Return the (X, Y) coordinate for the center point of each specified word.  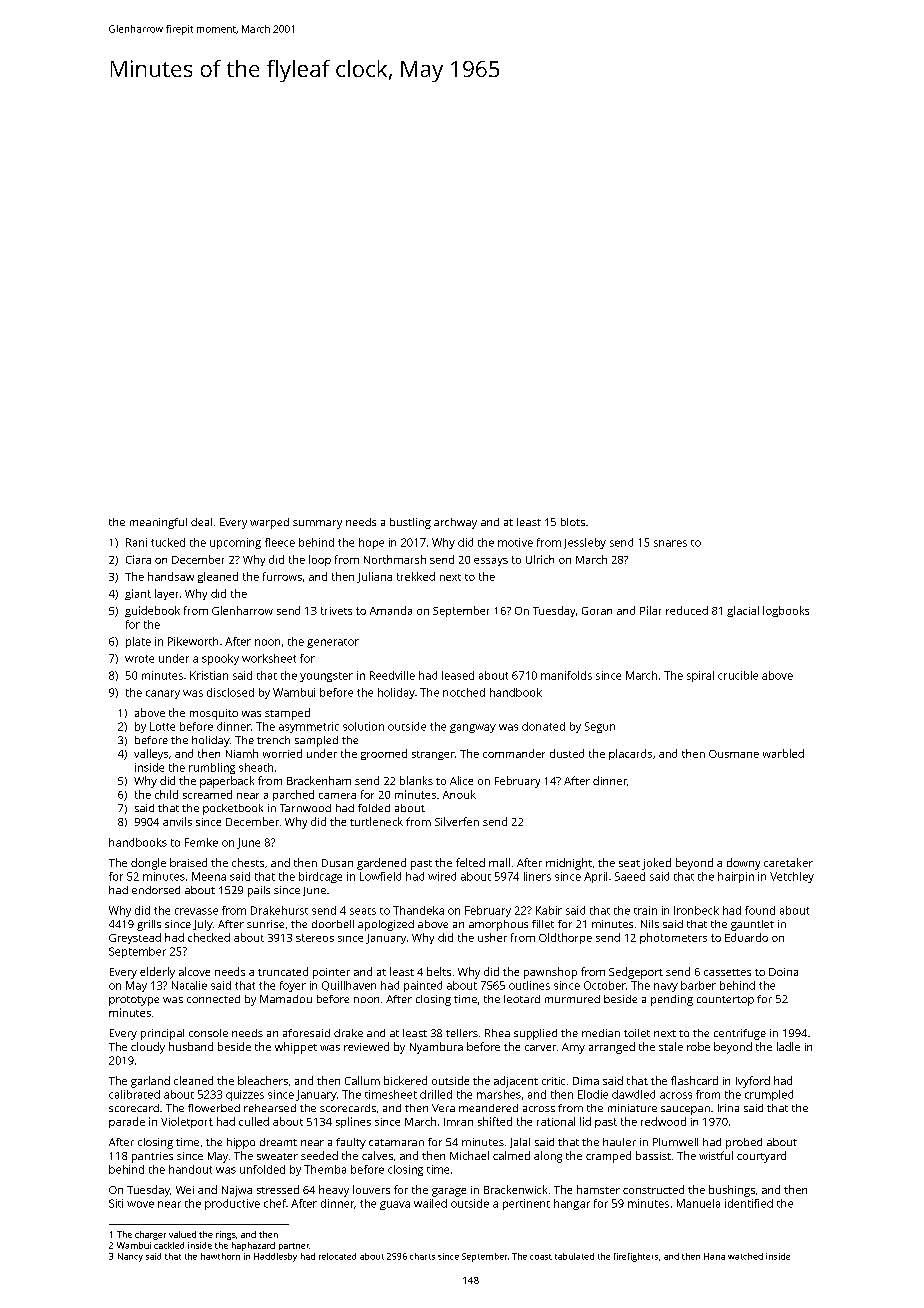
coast (541, 1257)
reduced (687, 610)
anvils (177, 821)
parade (127, 1122)
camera (337, 796)
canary (163, 694)
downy (743, 864)
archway (455, 523)
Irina (728, 1108)
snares (670, 543)
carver (540, 1048)
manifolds (566, 675)
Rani (136, 542)
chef (275, 1203)
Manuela (698, 1203)
